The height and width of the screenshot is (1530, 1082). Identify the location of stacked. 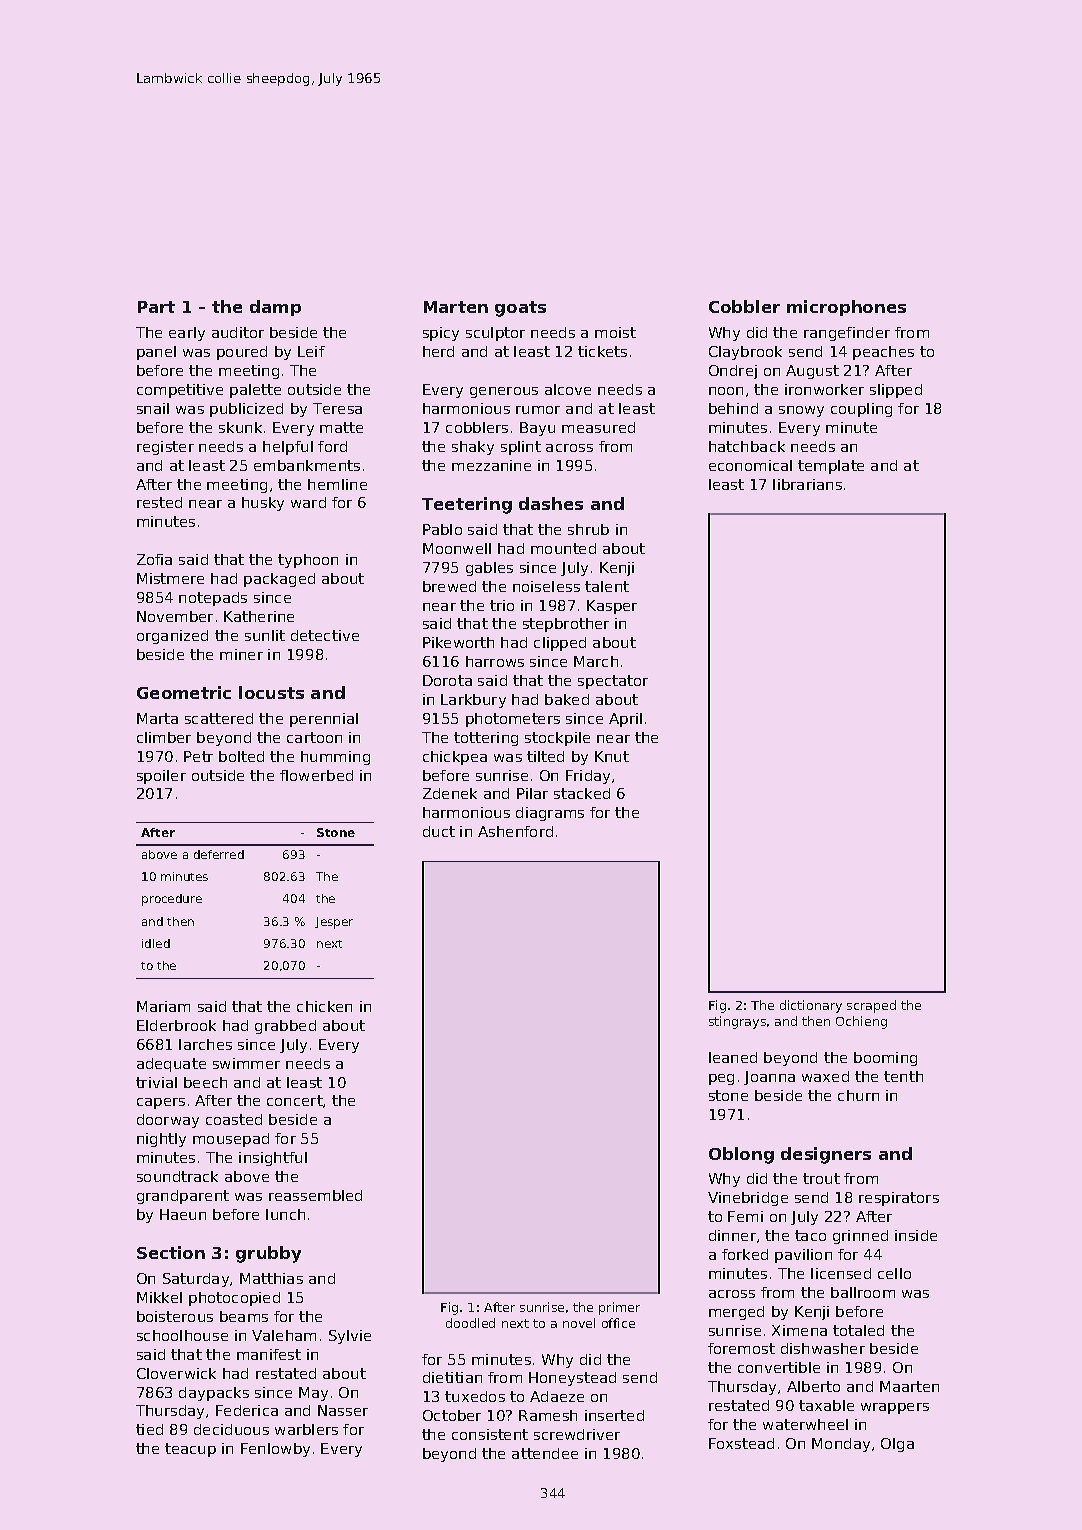
(582, 793).
